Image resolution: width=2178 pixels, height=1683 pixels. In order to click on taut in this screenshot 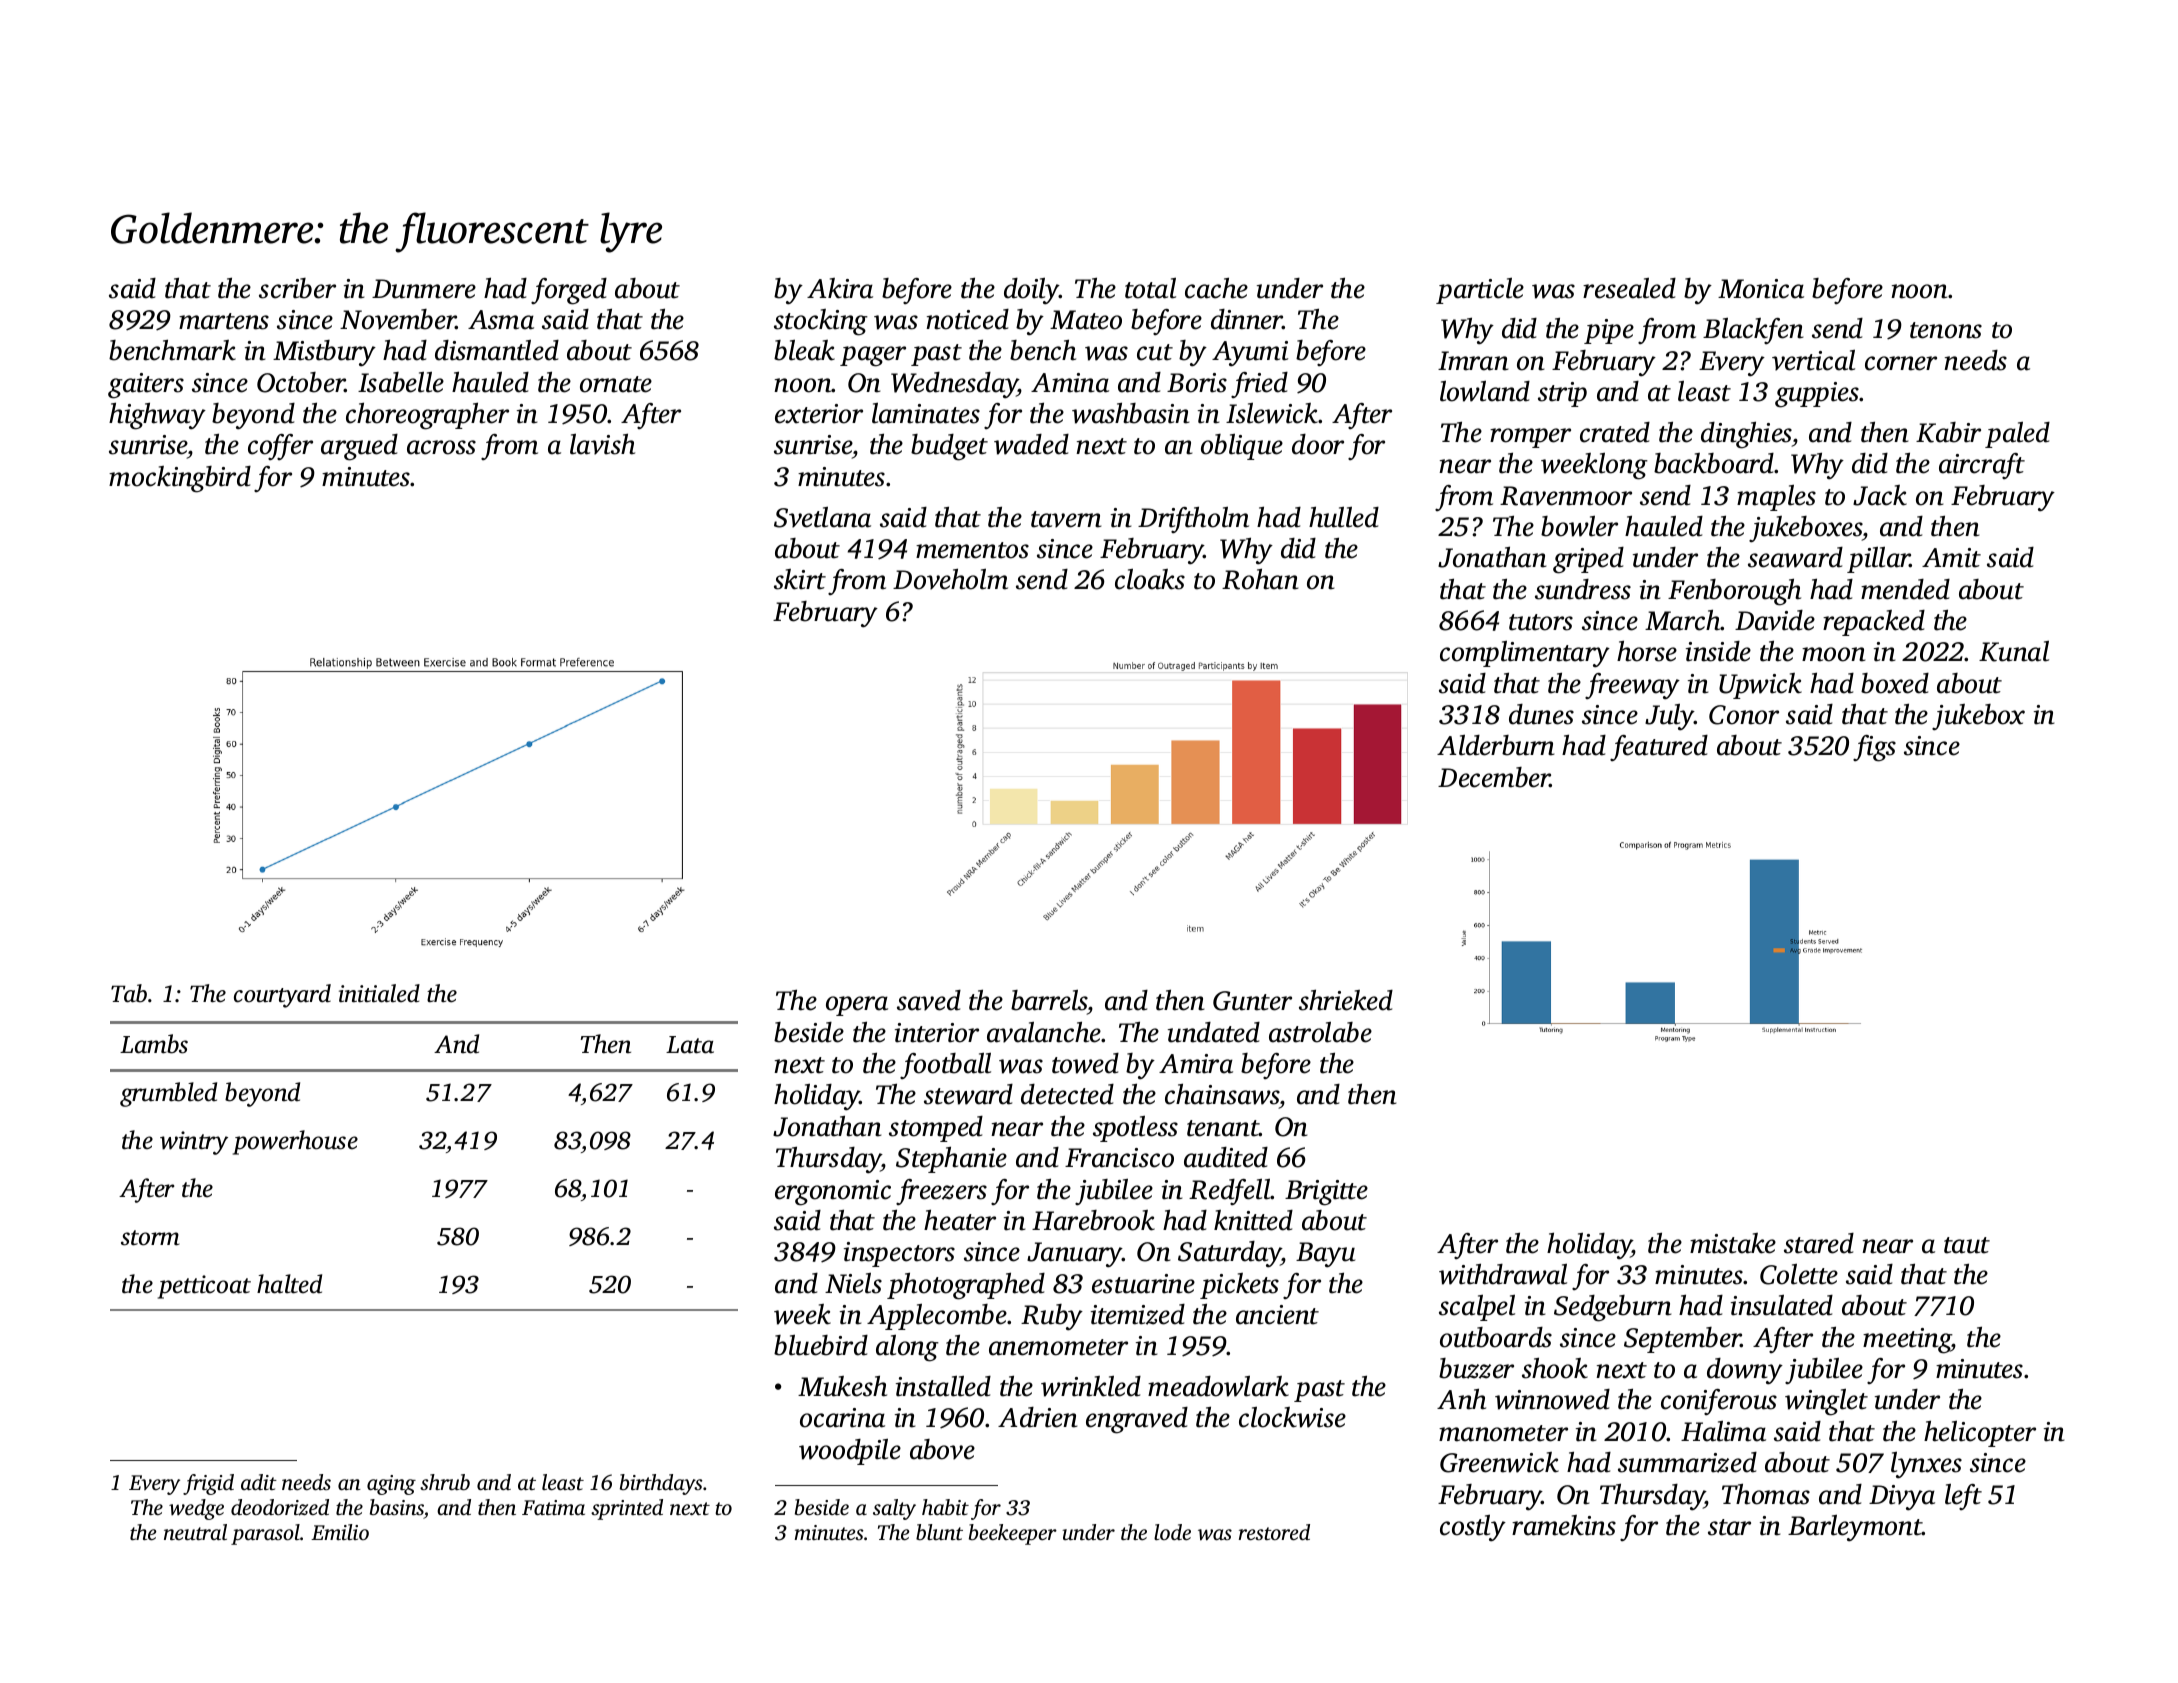, I will do `click(1967, 1245)`.
